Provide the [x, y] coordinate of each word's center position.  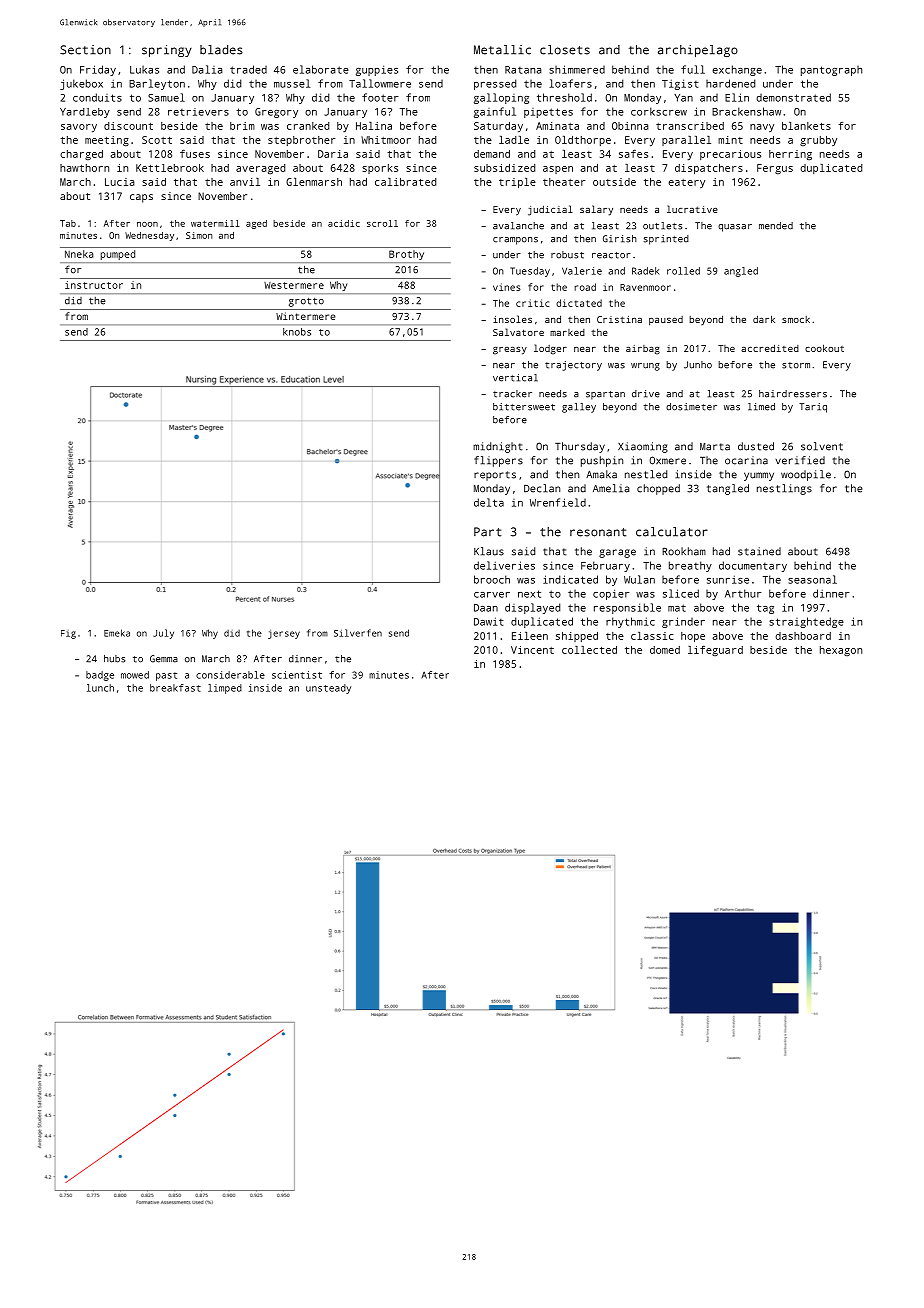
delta [489, 502]
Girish [620, 239]
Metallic [502, 50]
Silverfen [358, 633]
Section [85, 50]
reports [495, 476]
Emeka [117, 633]
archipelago [698, 51]
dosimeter [691, 407]
